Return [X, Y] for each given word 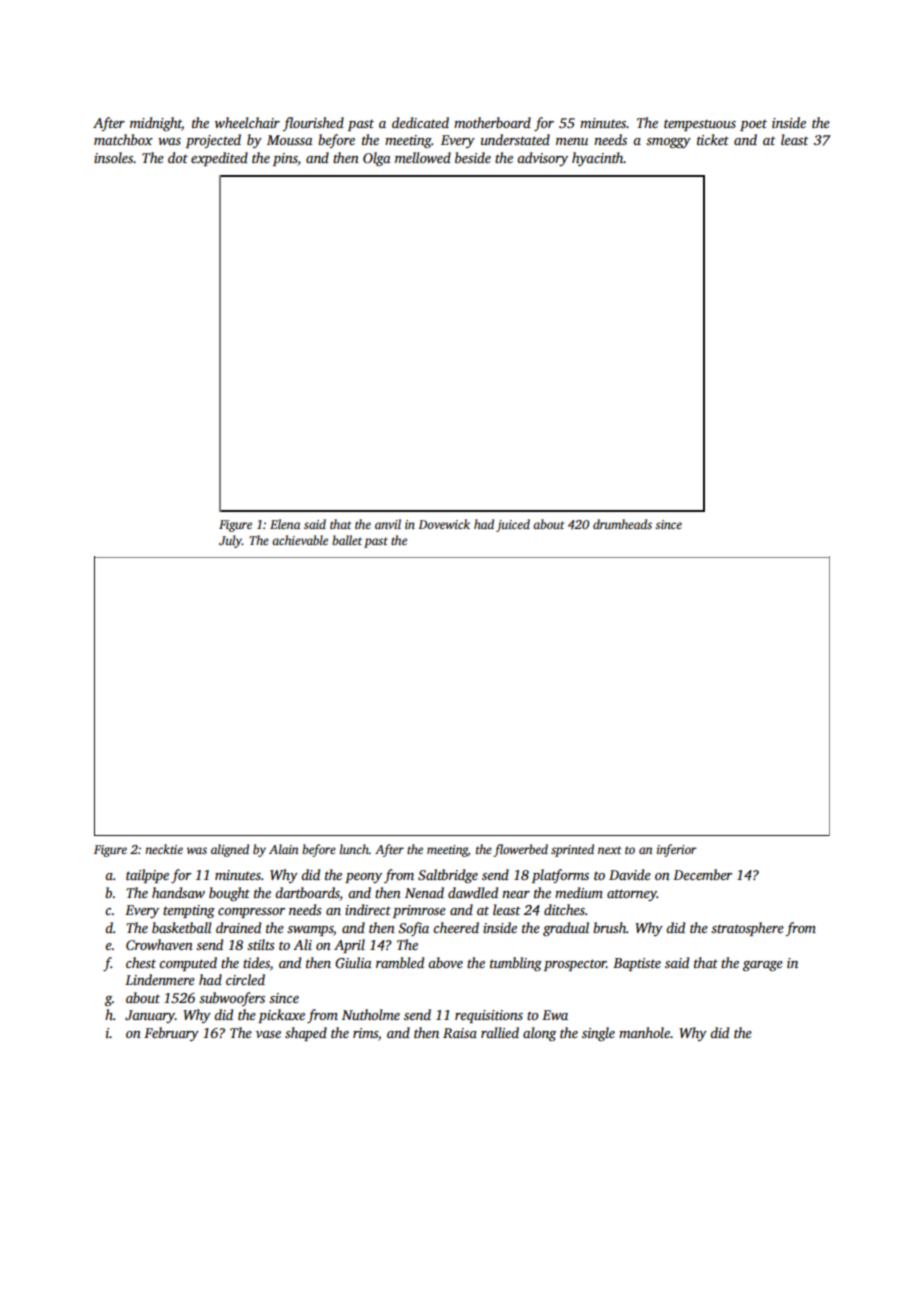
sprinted [572, 850]
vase [268, 1034]
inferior [677, 850]
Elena [285, 524]
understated [515, 139]
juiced [513, 525]
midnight [156, 124]
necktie [164, 849]
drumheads [622, 524]
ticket [713, 139]
